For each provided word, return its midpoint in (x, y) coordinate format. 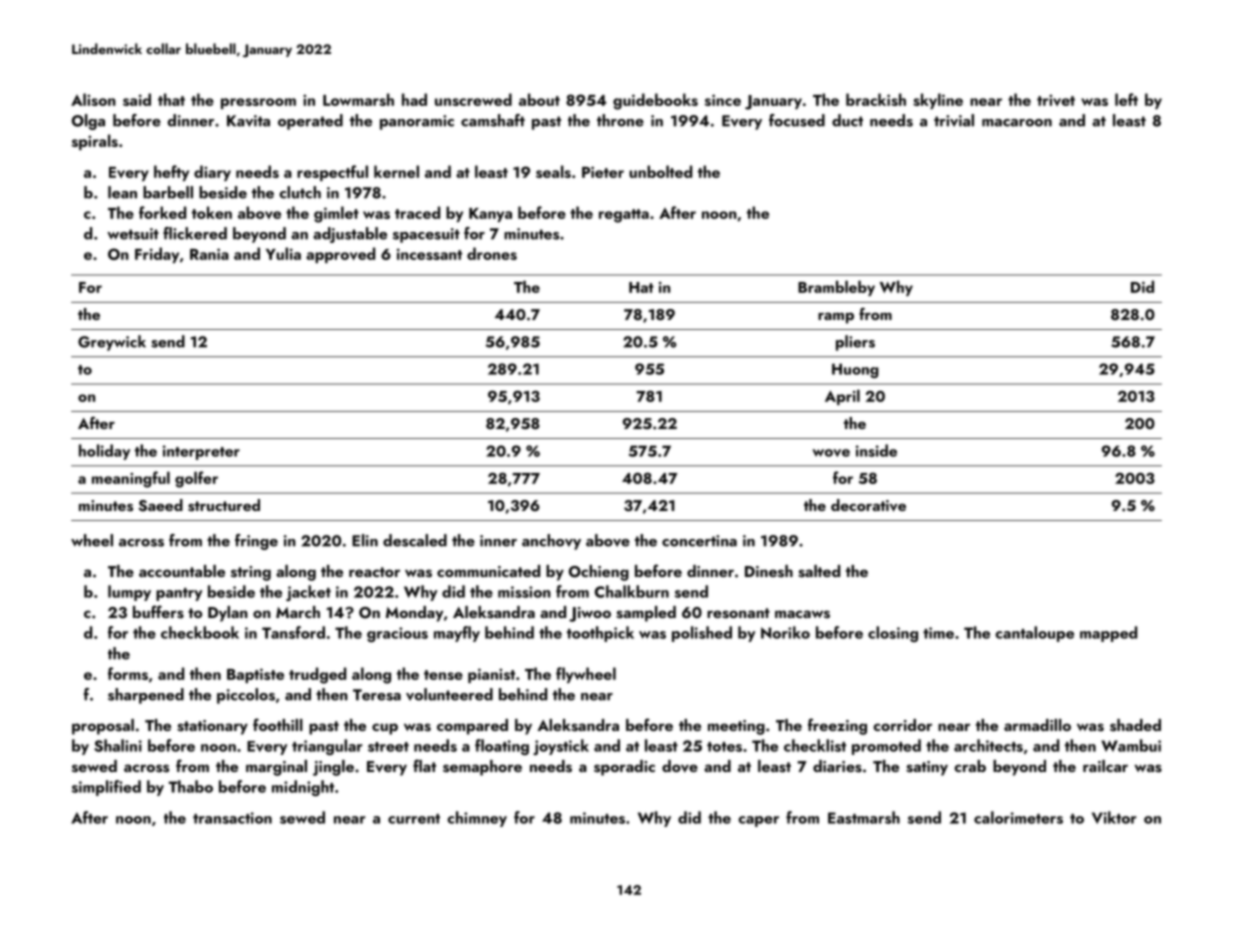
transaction (232, 818)
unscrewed (473, 99)
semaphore (482, 768)
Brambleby (836, 288)
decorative (868, 505)
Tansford (293, 632)
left (1126, 99)
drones (492, 253)
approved (340, 255)
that (171, 99)
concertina (699, 541)
